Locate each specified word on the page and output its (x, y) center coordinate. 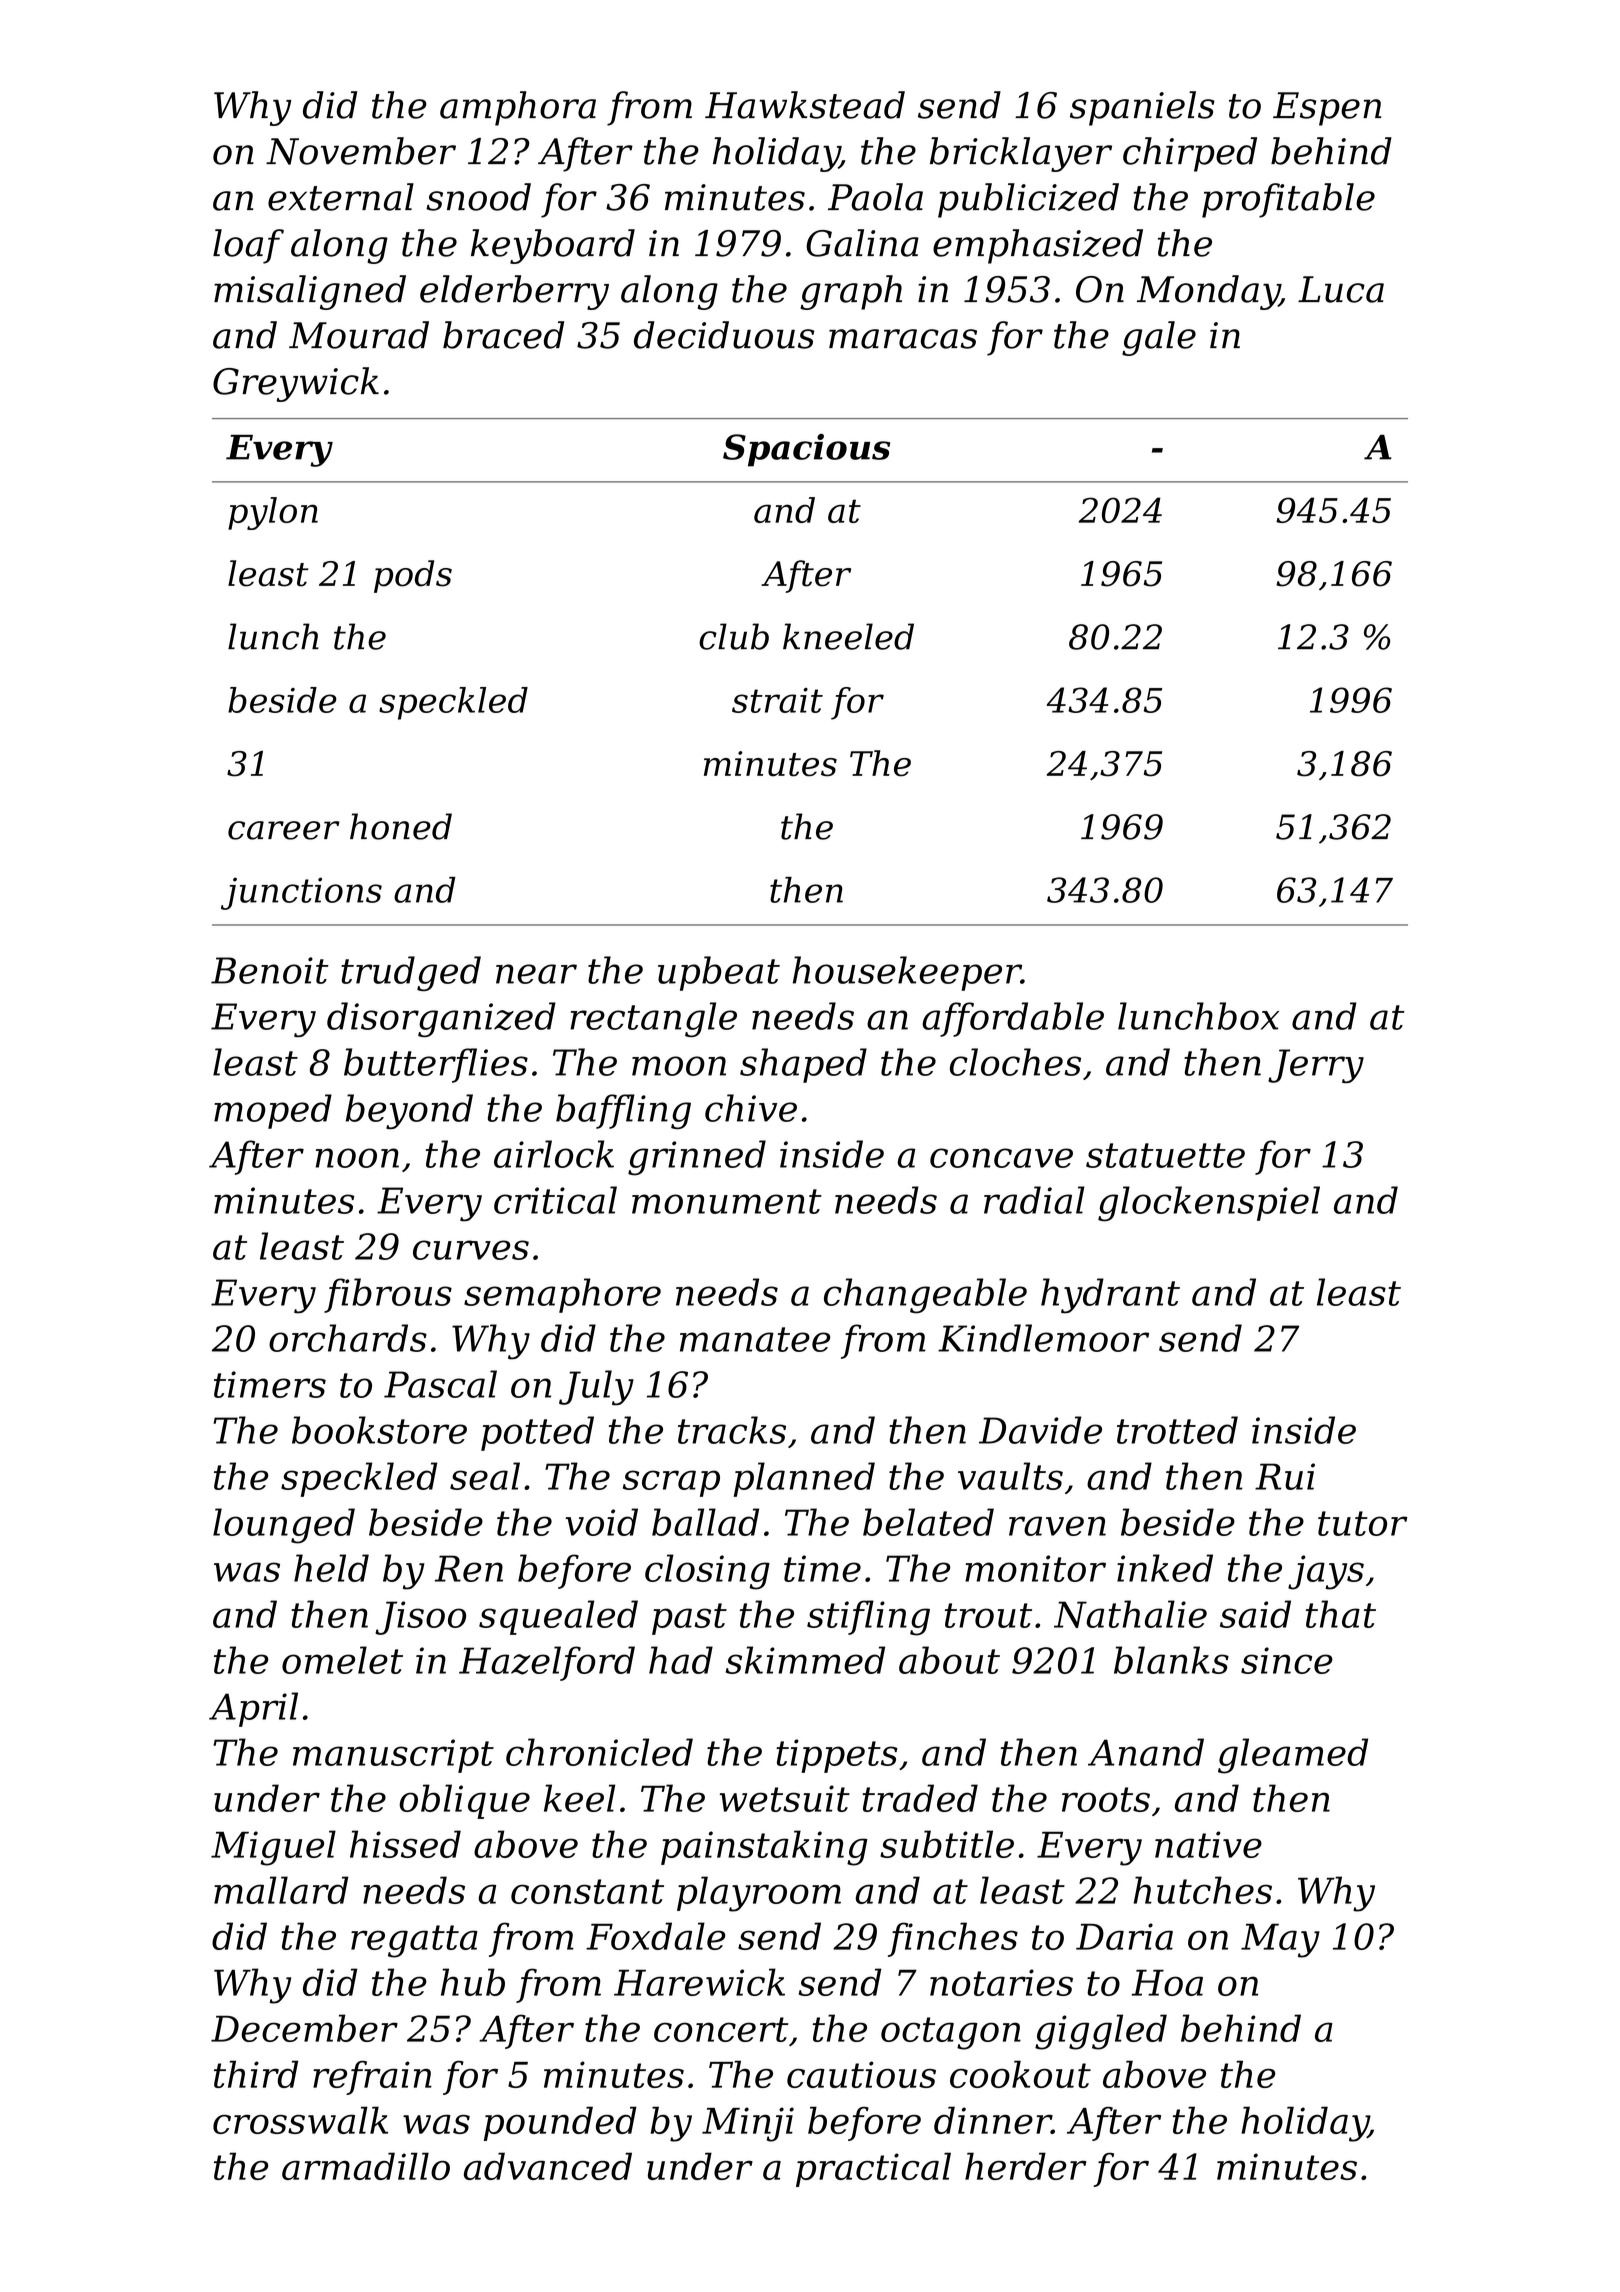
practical (873, 2169)
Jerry (1316, 1066)
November (361, 151)
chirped (1190, 154)
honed (401, 826)
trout (988, 1615)
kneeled (848, 636)
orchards (348, 1338)
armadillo (366, 2166)
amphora (518, 108)
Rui (1285, 1476)
